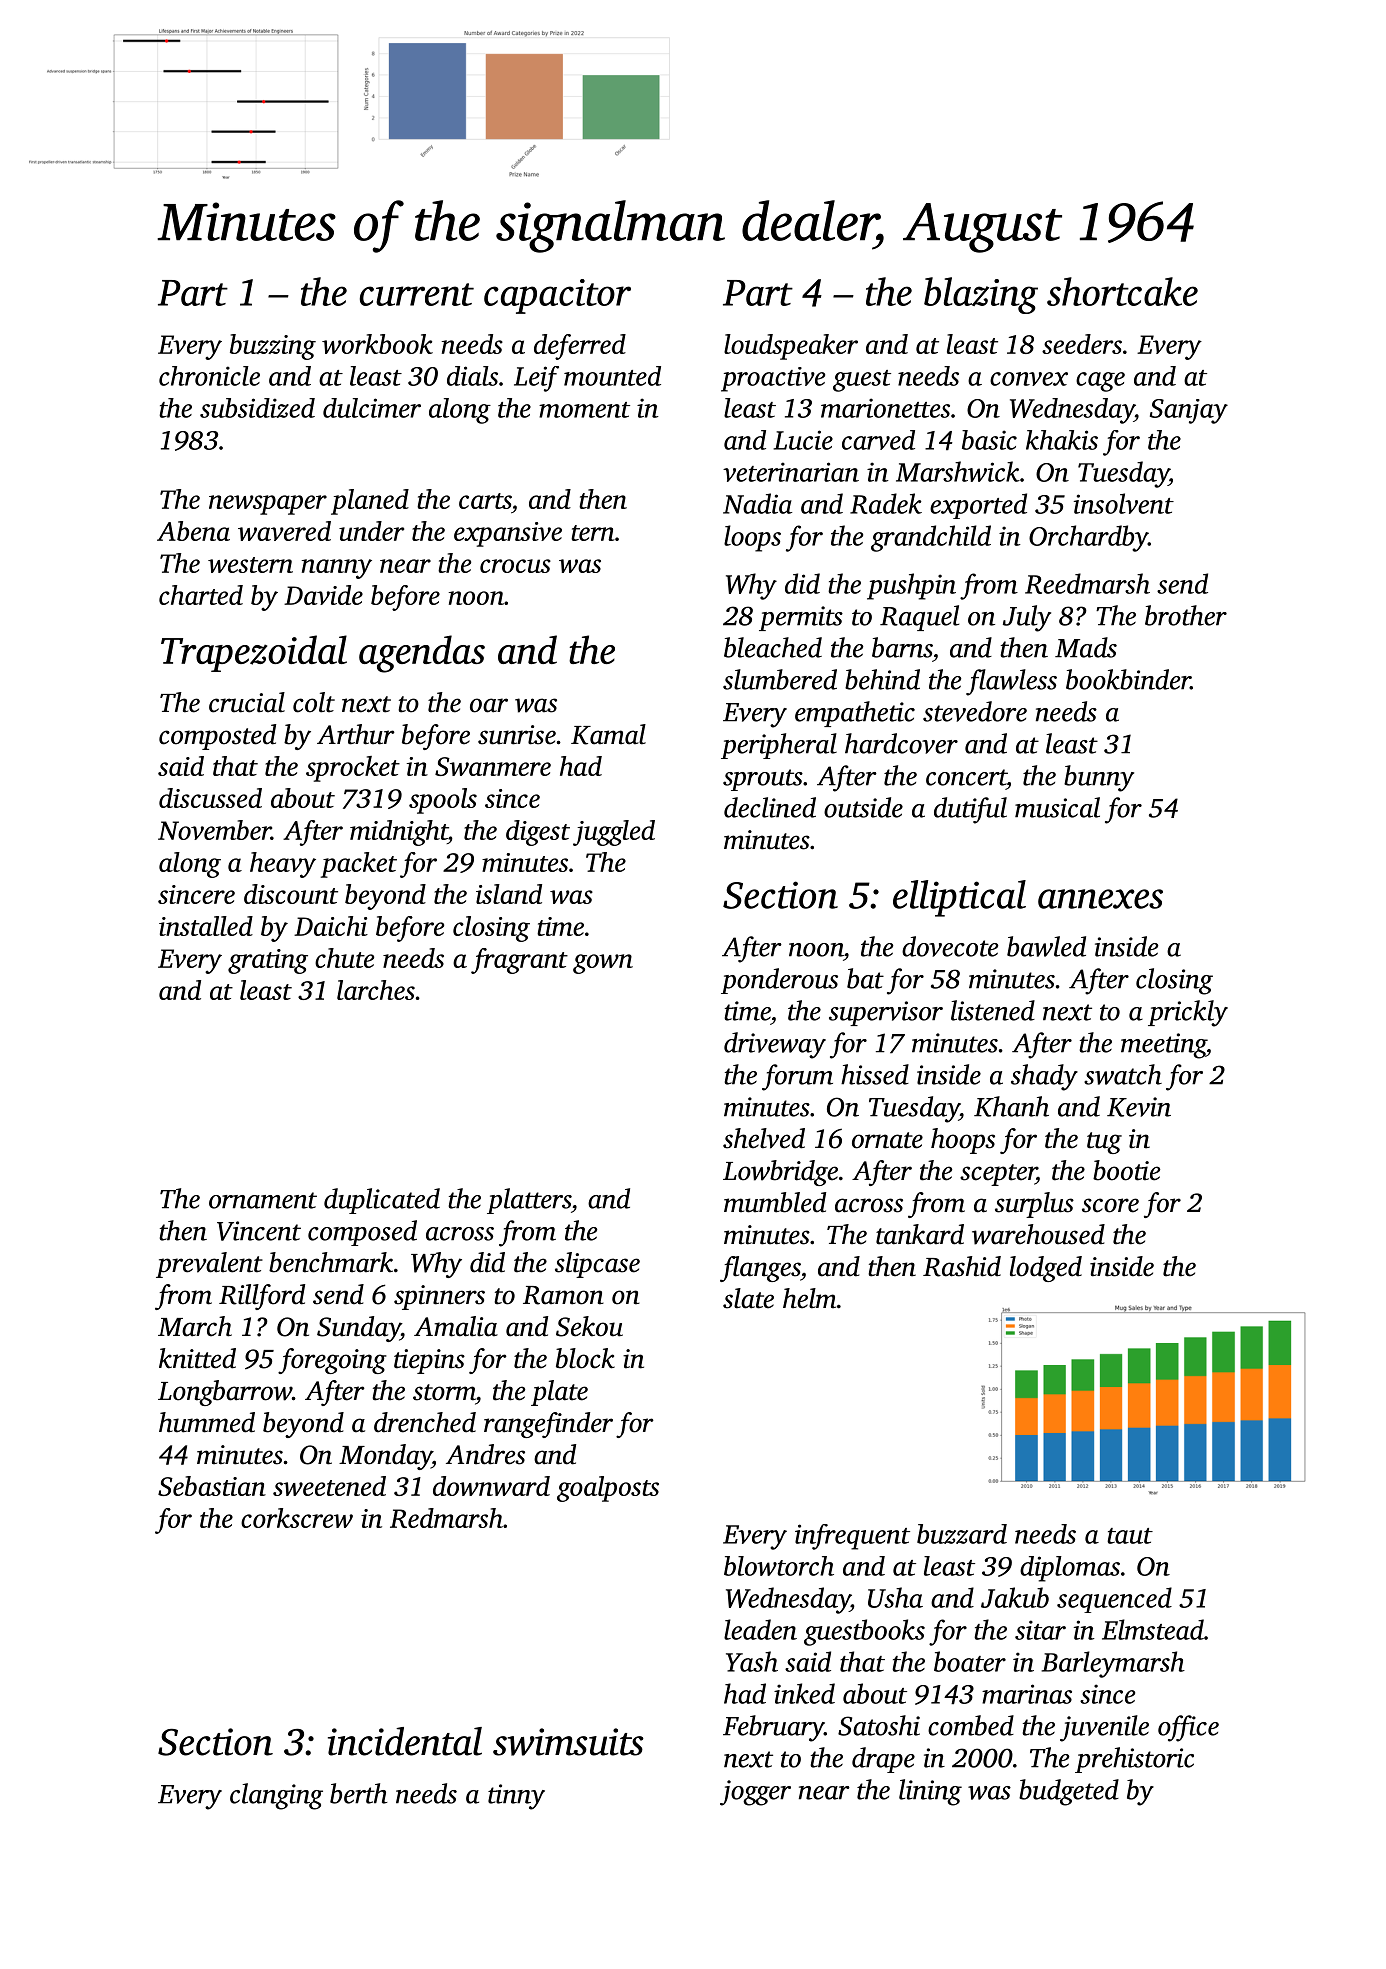 The image size is (1386, 1969). What do you see at coordinates (568, 1742) in the screenshot?
I see `swimsuits` at bounding box center [568, 1742].
